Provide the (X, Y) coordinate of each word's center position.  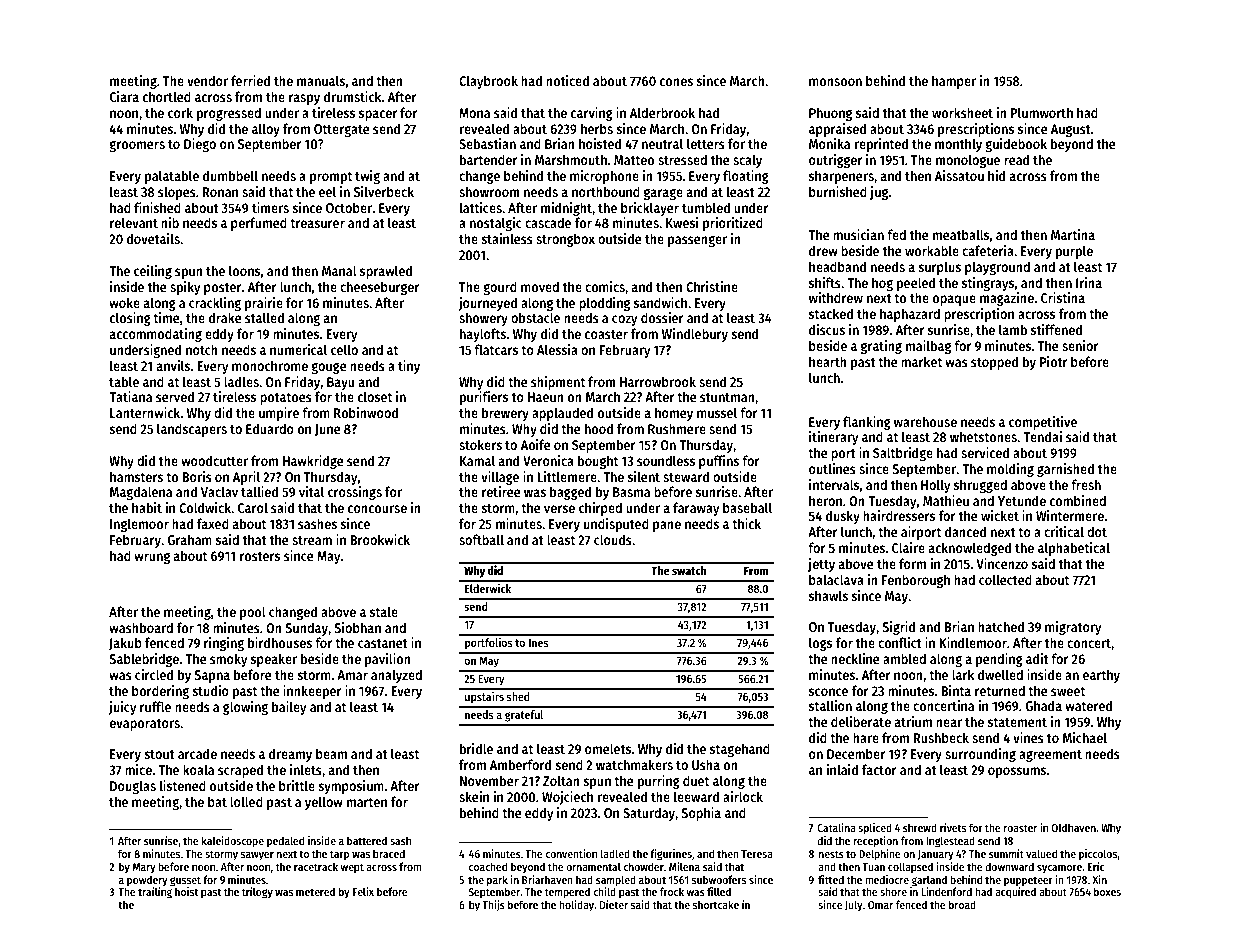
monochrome (270, 365)
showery (483, 319)
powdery (147, 881)
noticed (567, 80)
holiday (576, 906)
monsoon (835, 82)
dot (1097, 531)
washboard (141, 627)
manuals (321, 80)
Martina (1073, 234)
